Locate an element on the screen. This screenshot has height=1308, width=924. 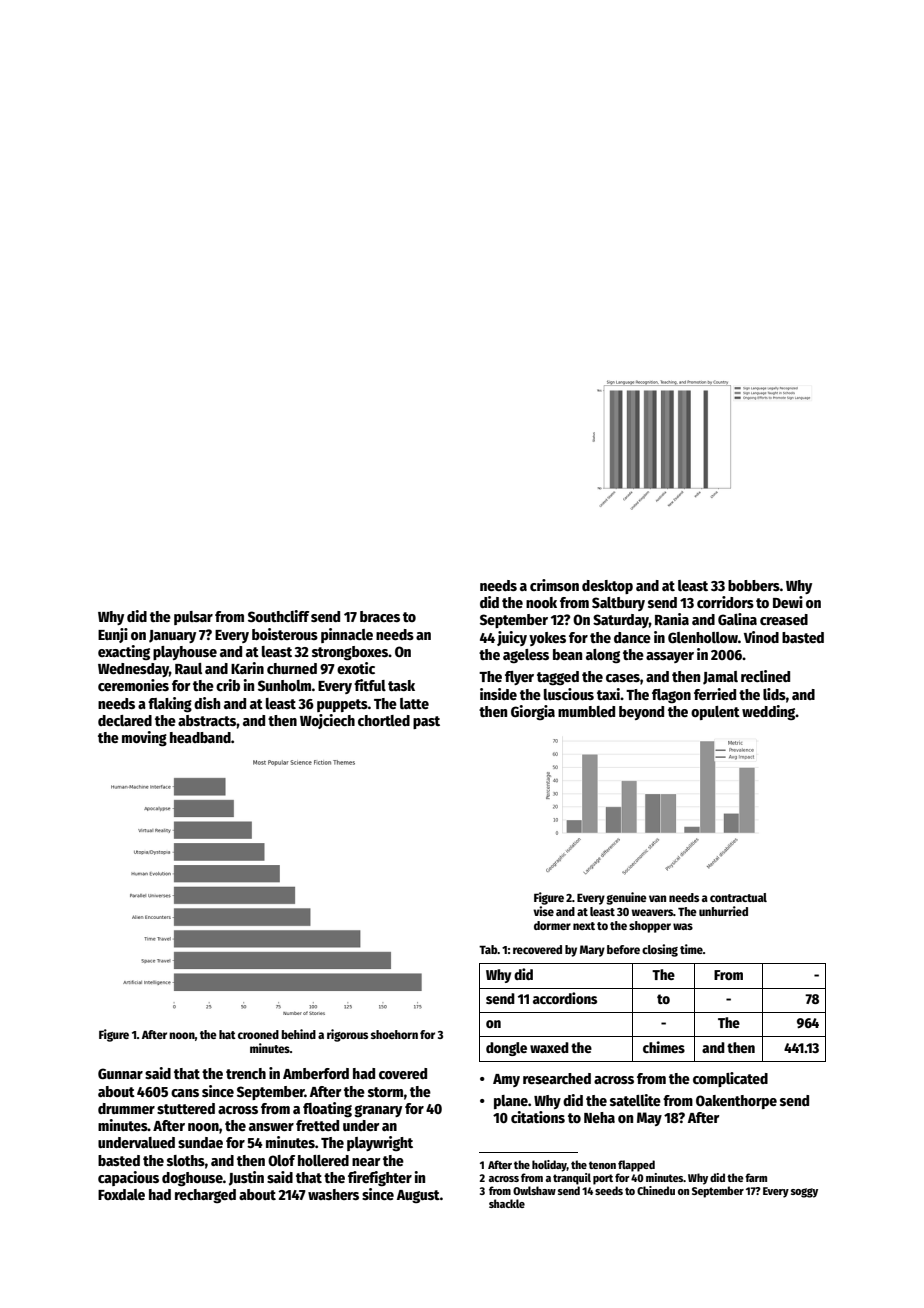
Eunji is located at coordinates (113, 635).
